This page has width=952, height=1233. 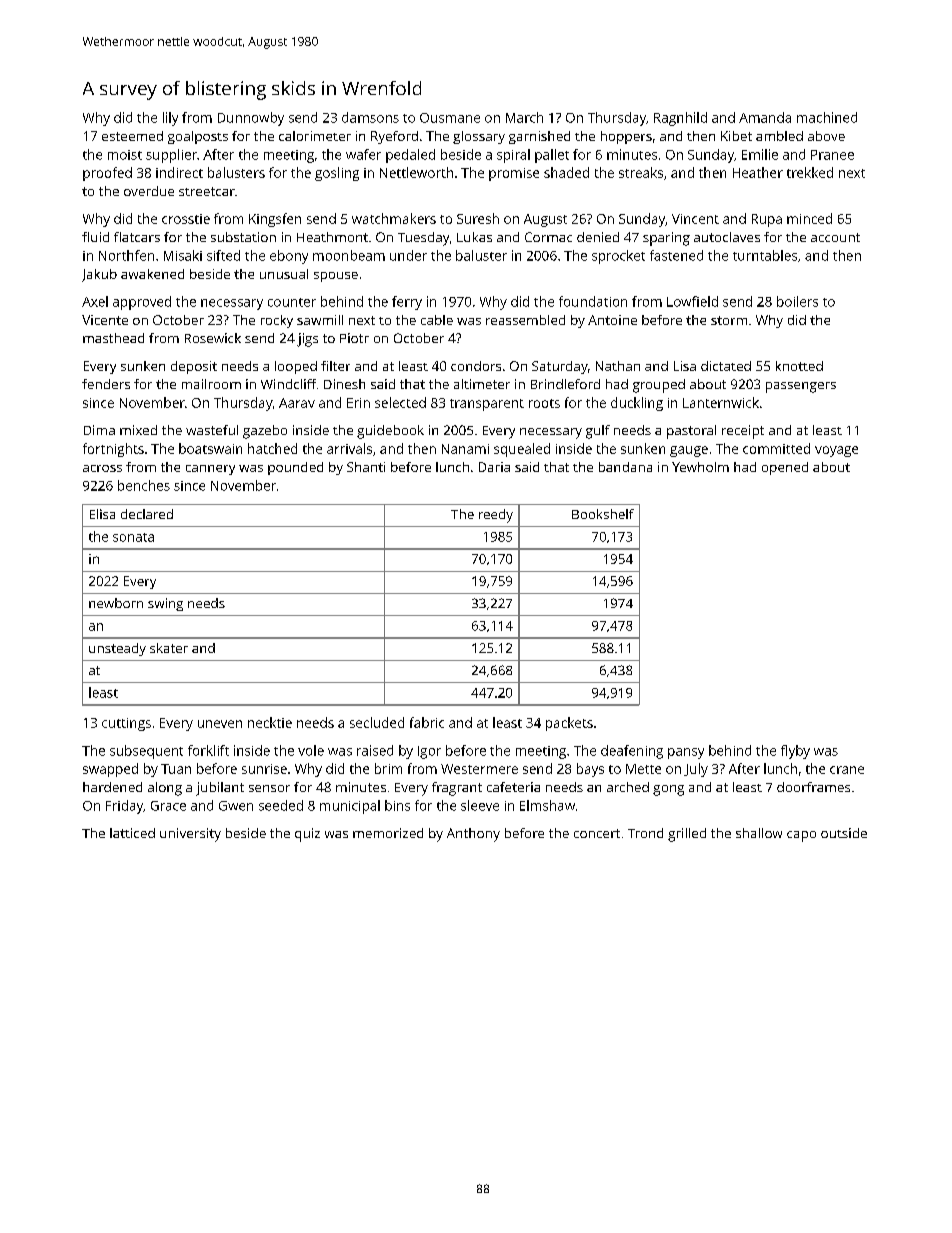 What do you see at coordinates (525, 320) in the page?
I see `reassembled` at bounding box center [525, 320].
